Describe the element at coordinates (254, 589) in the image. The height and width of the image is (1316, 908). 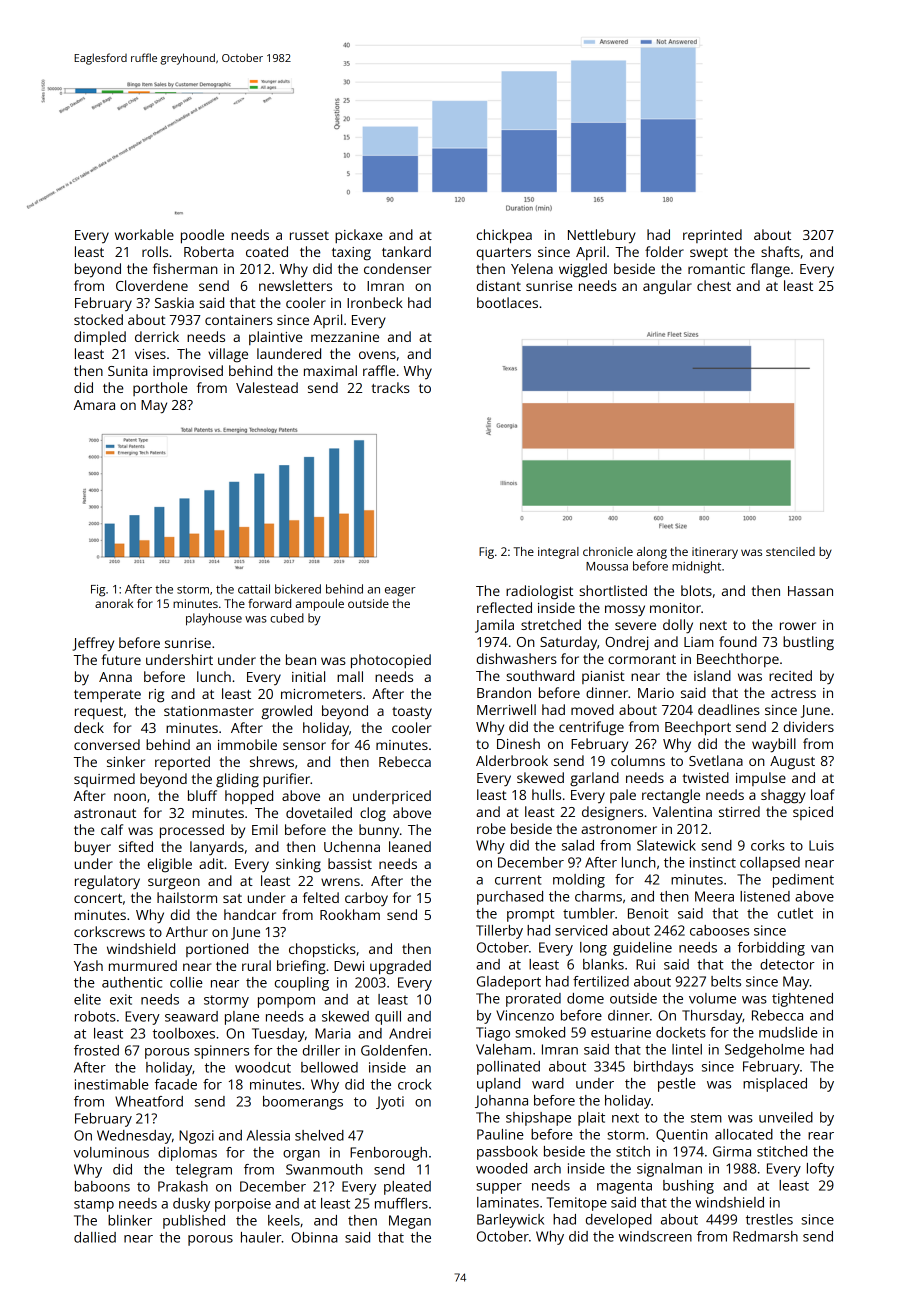
I see `cattail` at that location.
